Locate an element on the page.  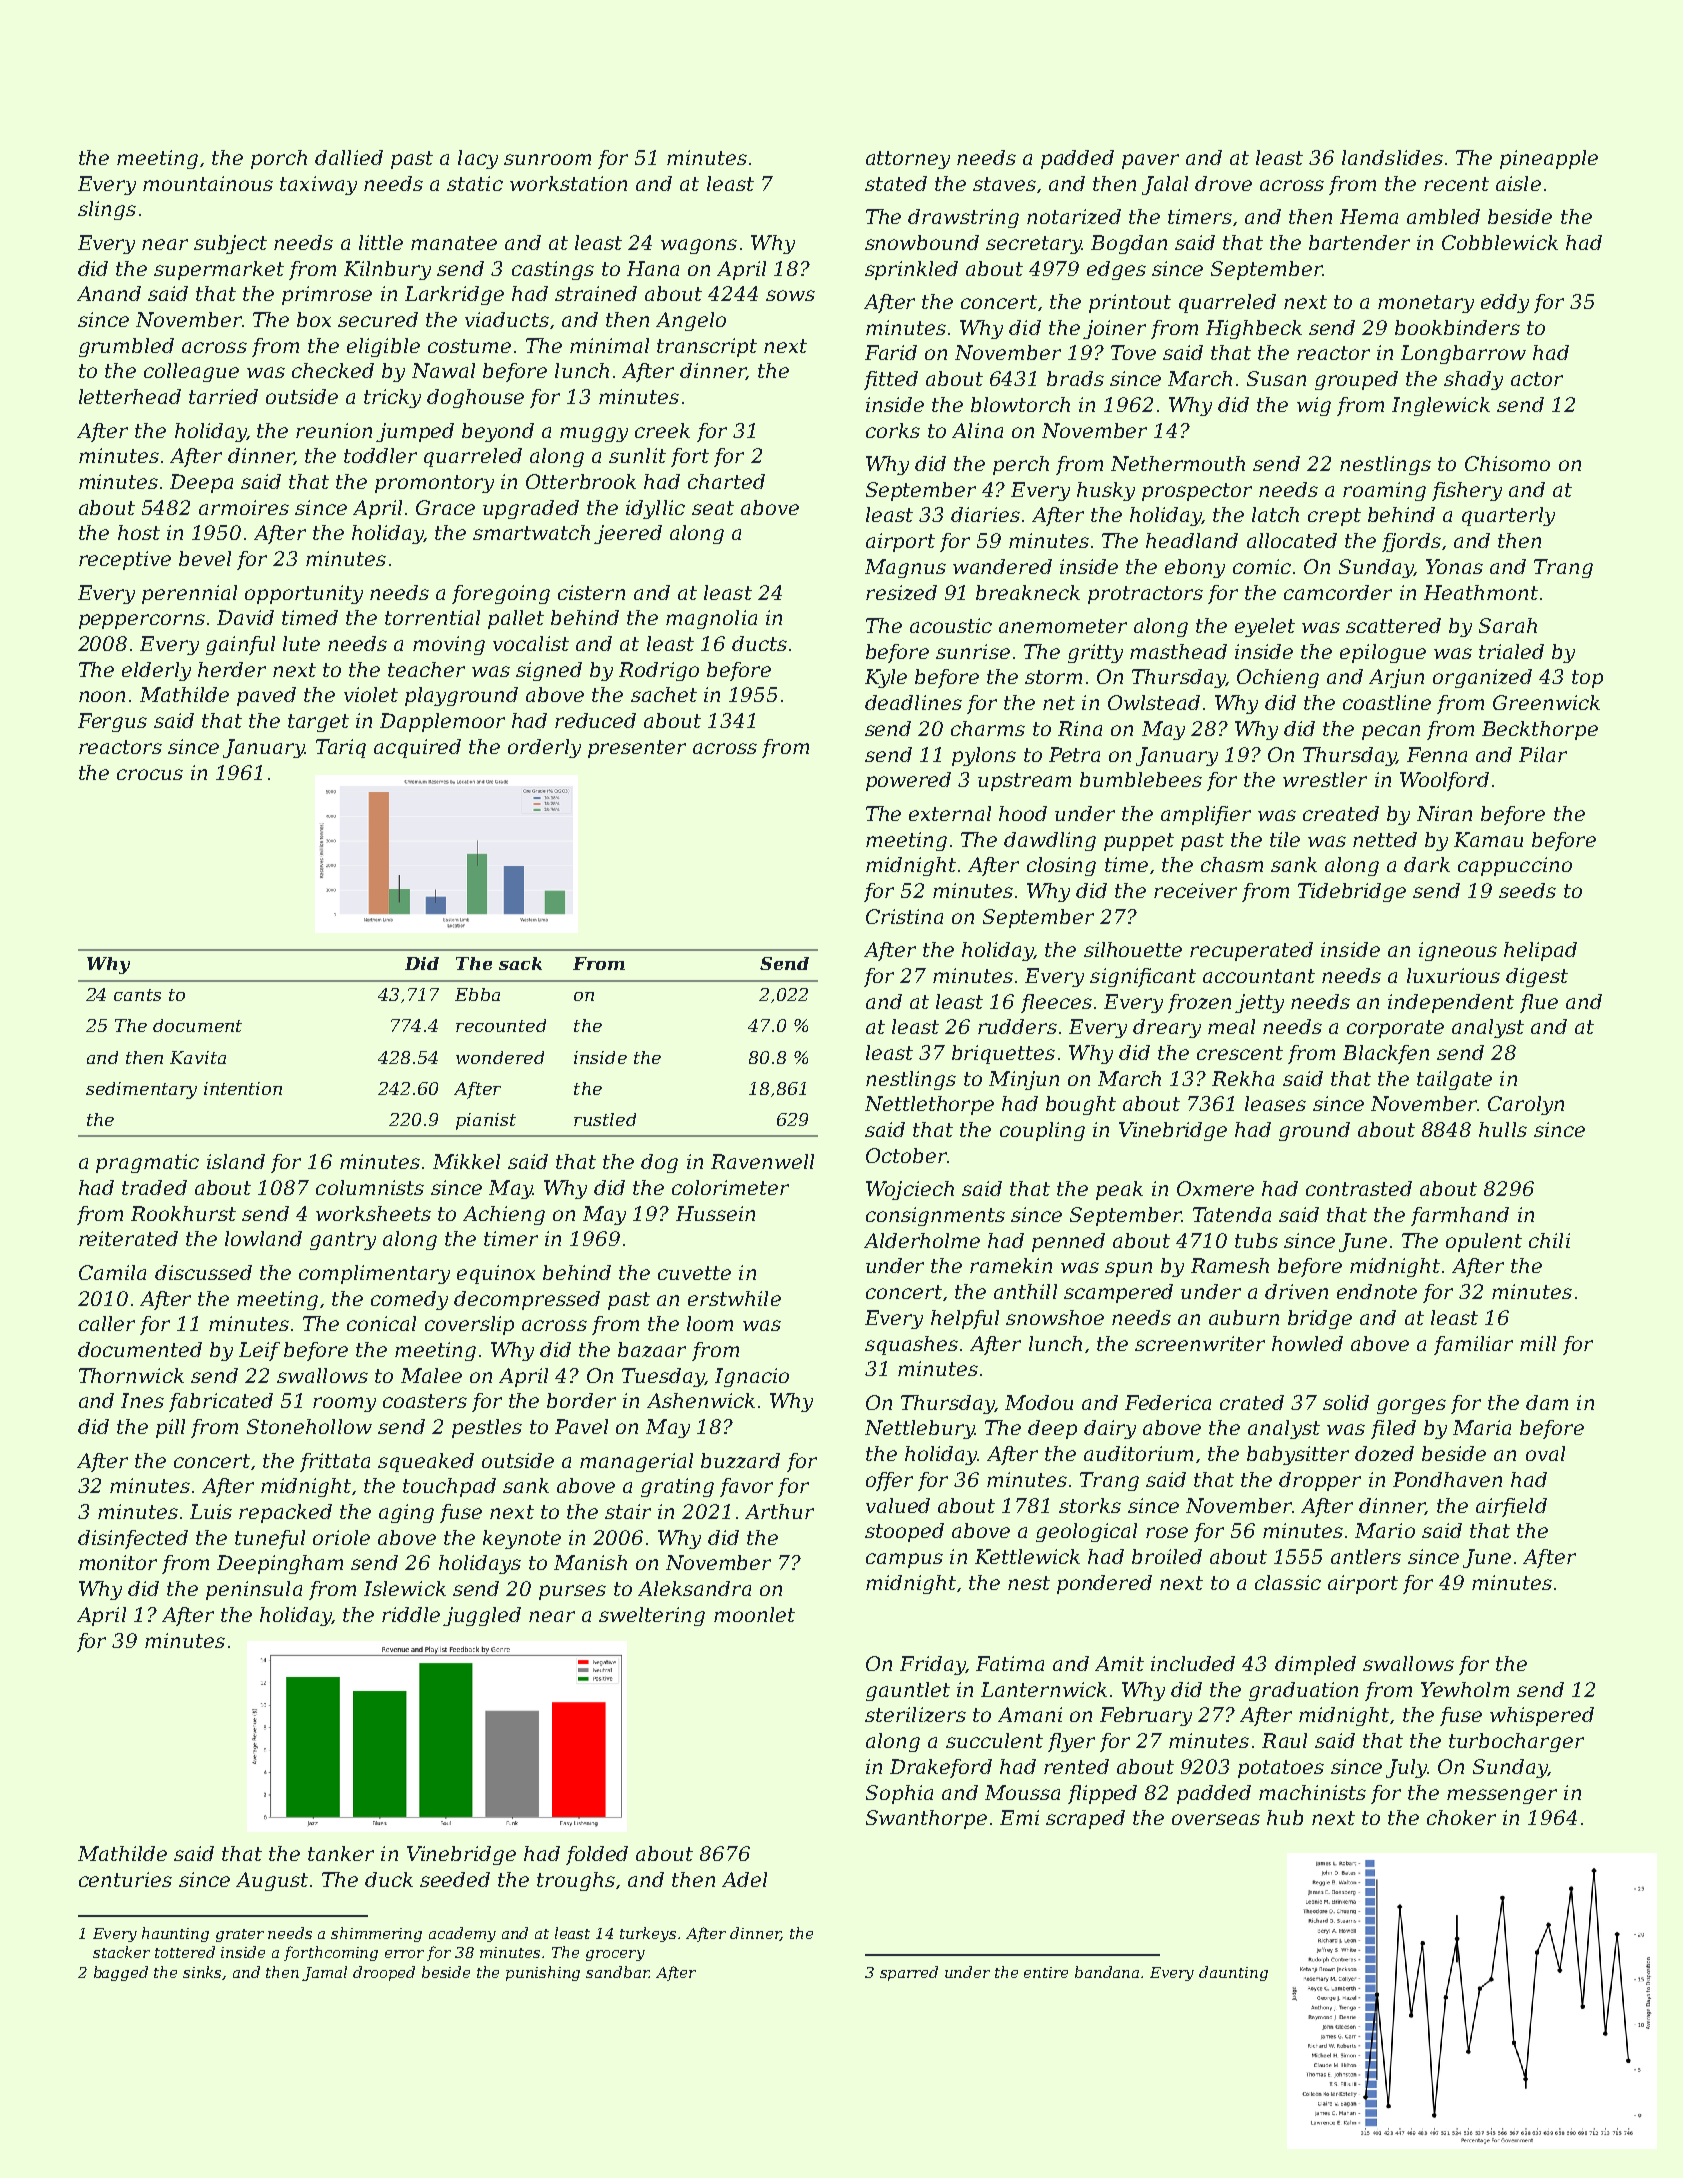
sack is located at coordinates (520, 963).
